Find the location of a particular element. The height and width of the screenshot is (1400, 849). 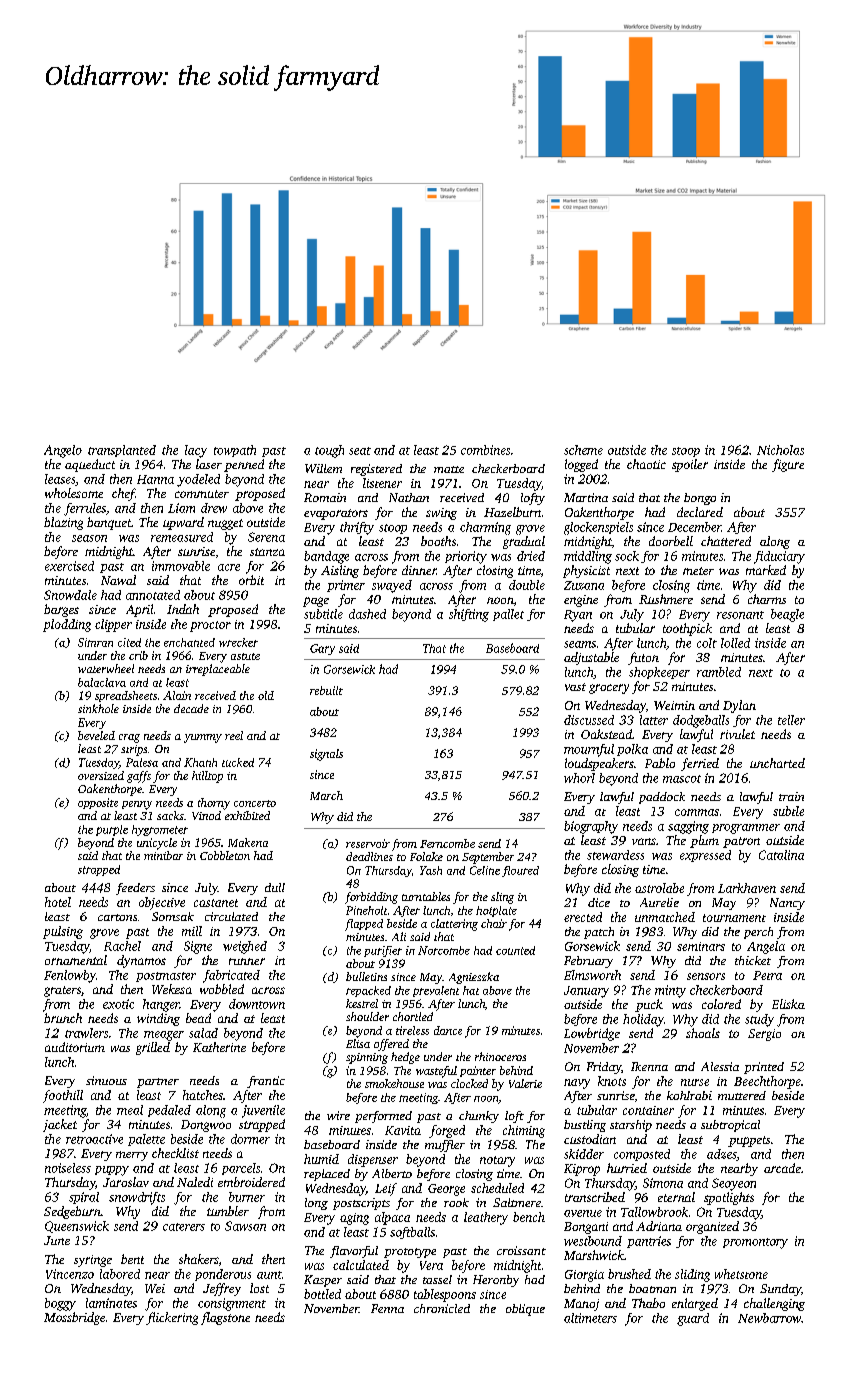

turntables is located at coordinates (426, 896).
